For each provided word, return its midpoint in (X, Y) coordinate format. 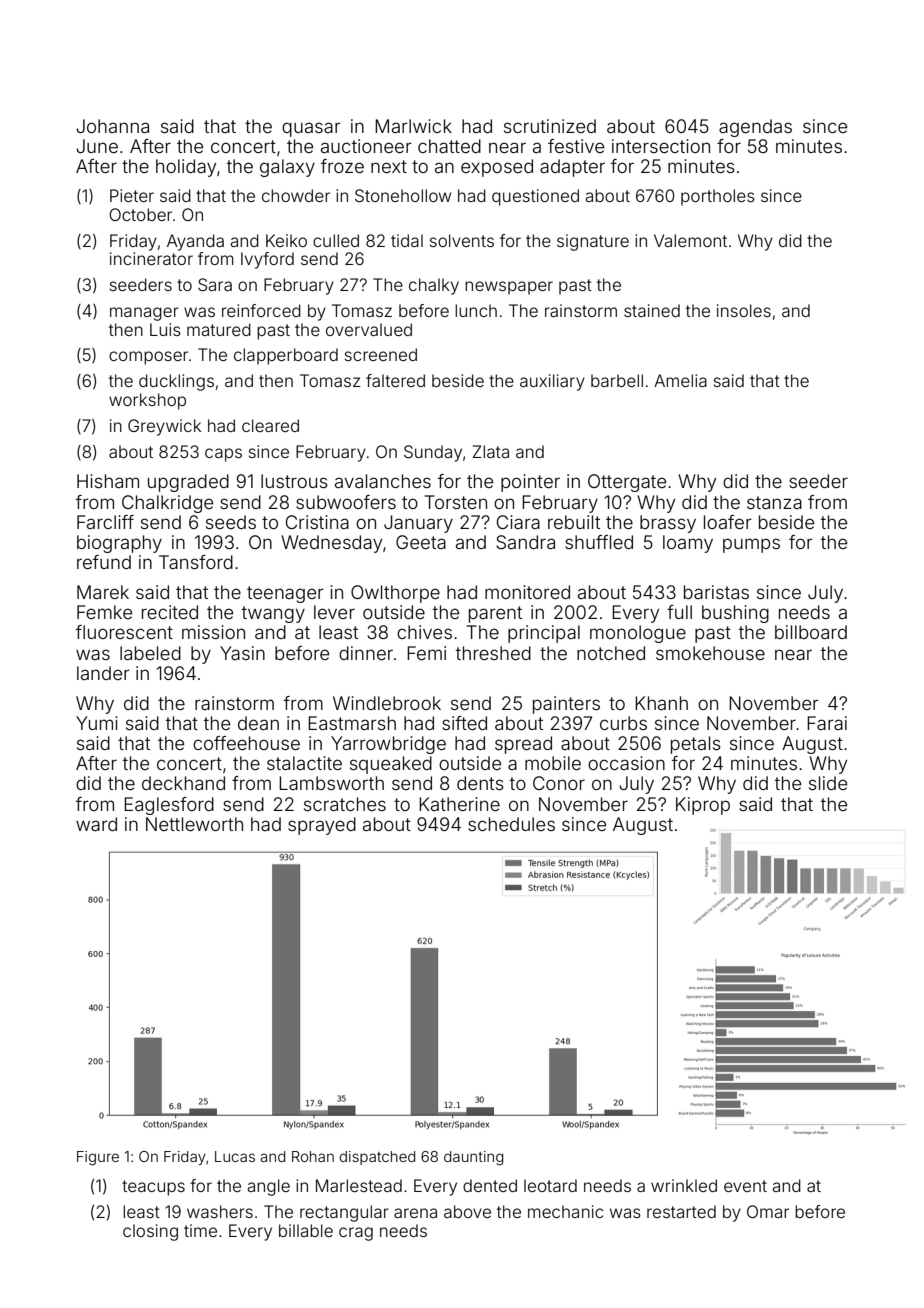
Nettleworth (194, 824)
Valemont (690, 240)
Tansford (196, 562)
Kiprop (703, 806)
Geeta (421, 542)
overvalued (369, 329)
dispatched (377, 1158)
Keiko (286, 240)
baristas (716, 592)
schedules (511, 824)
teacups (153, 1188)
